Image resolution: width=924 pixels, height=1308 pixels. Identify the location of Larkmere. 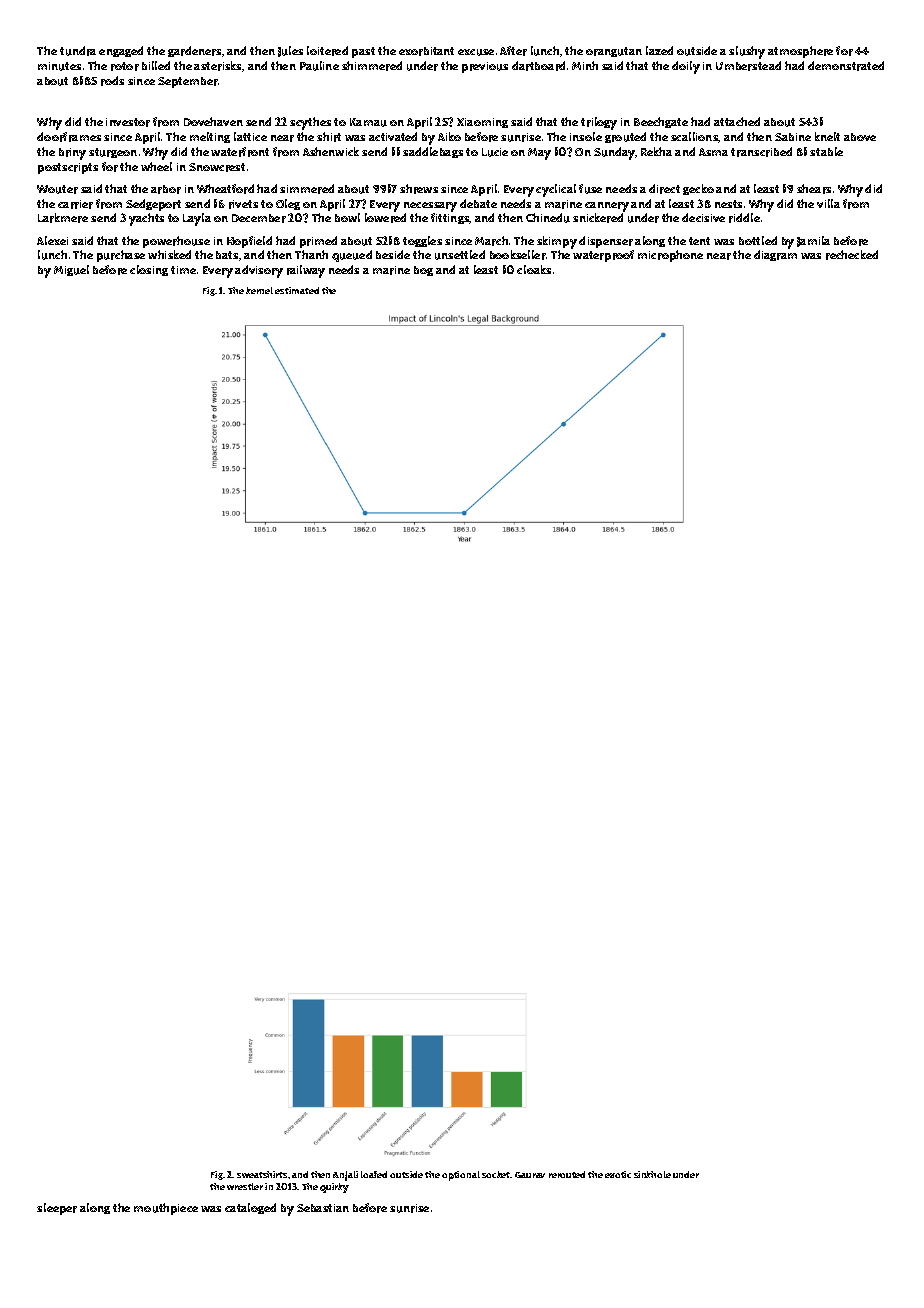
(63, 218).
